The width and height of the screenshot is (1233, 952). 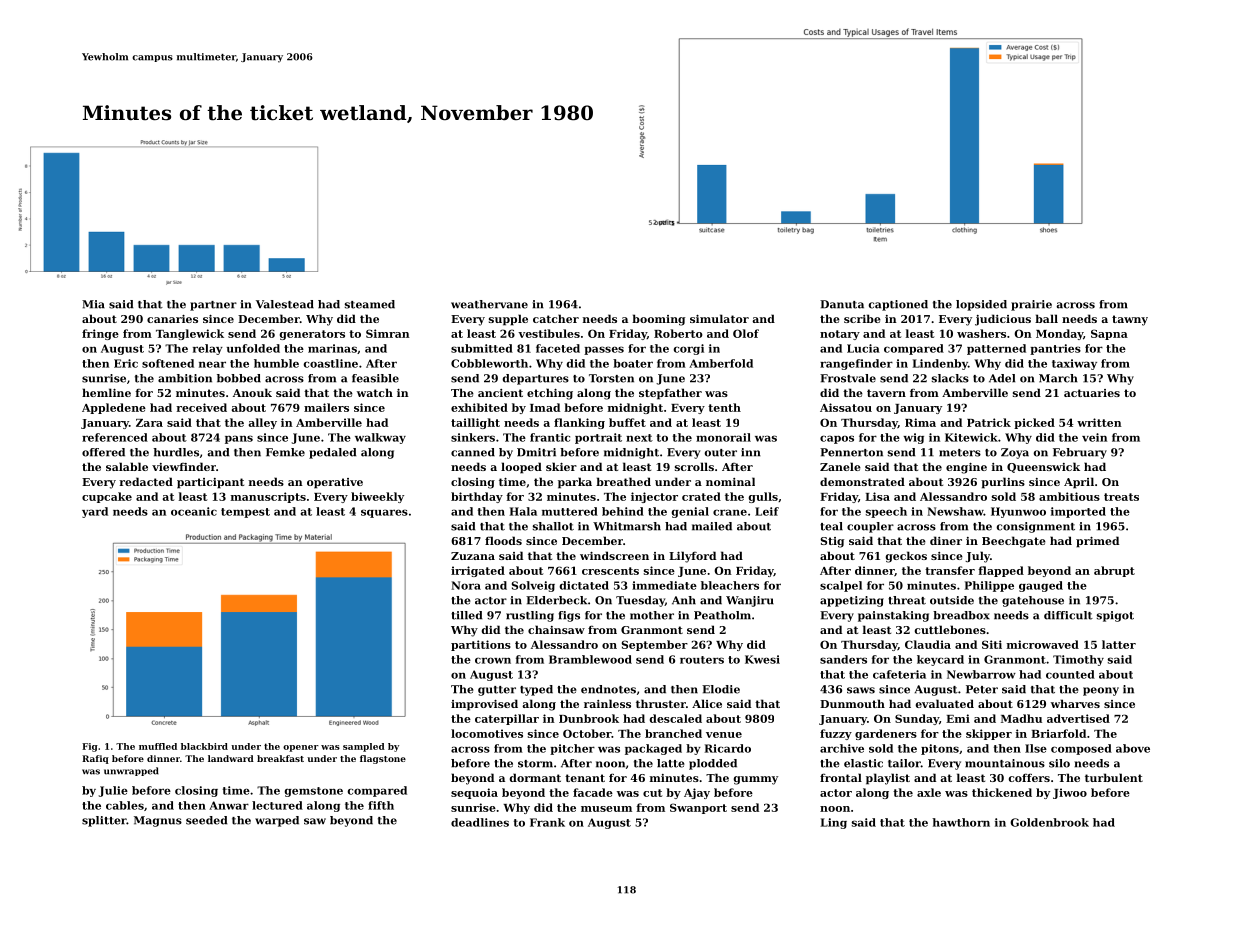 What do you see at coordinates (992, 644) in the screenshot?
I see `Siti` at bounding box center [992, 644].
